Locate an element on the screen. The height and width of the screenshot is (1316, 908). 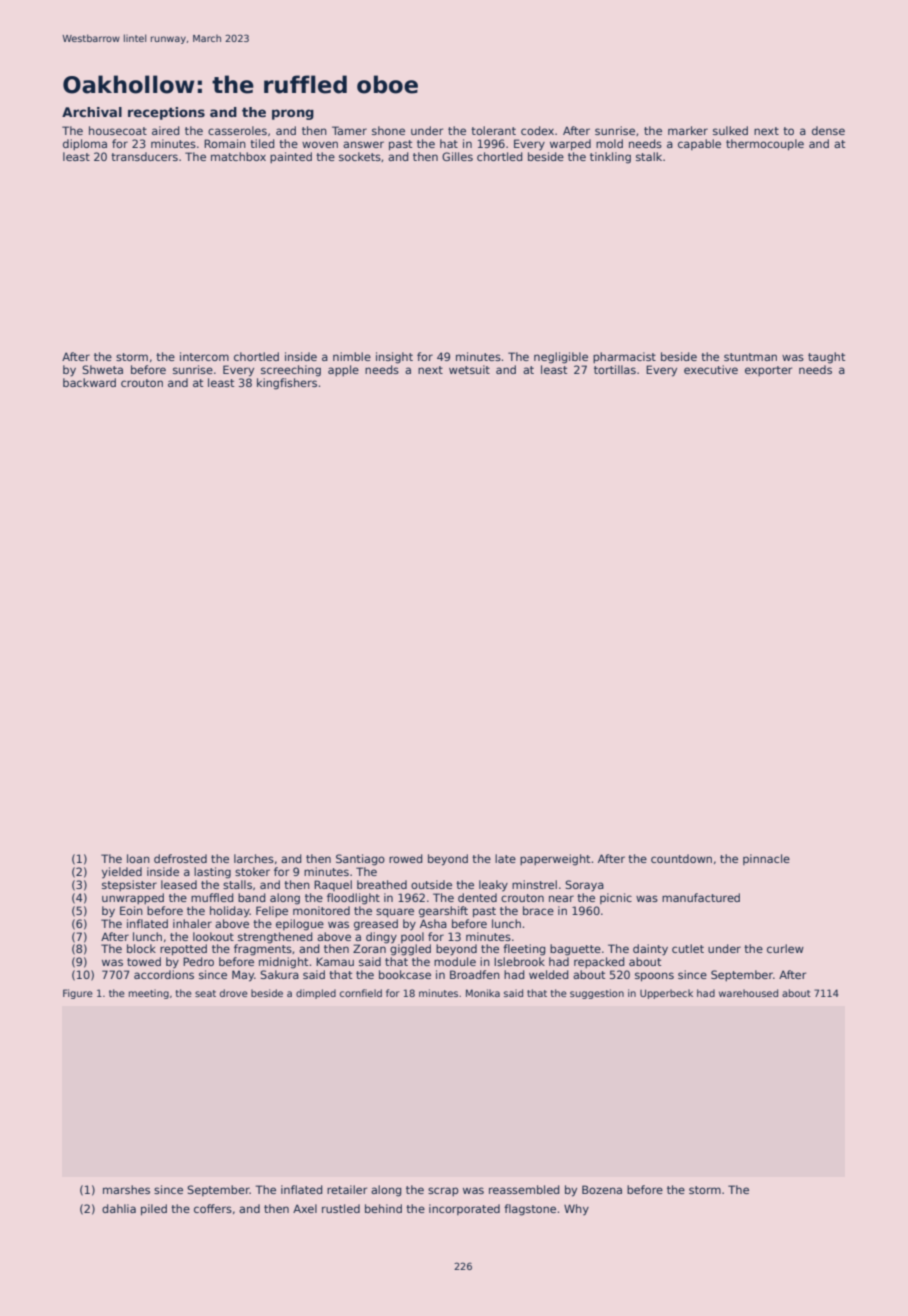
Archival is located at coordinates (92, 112).
